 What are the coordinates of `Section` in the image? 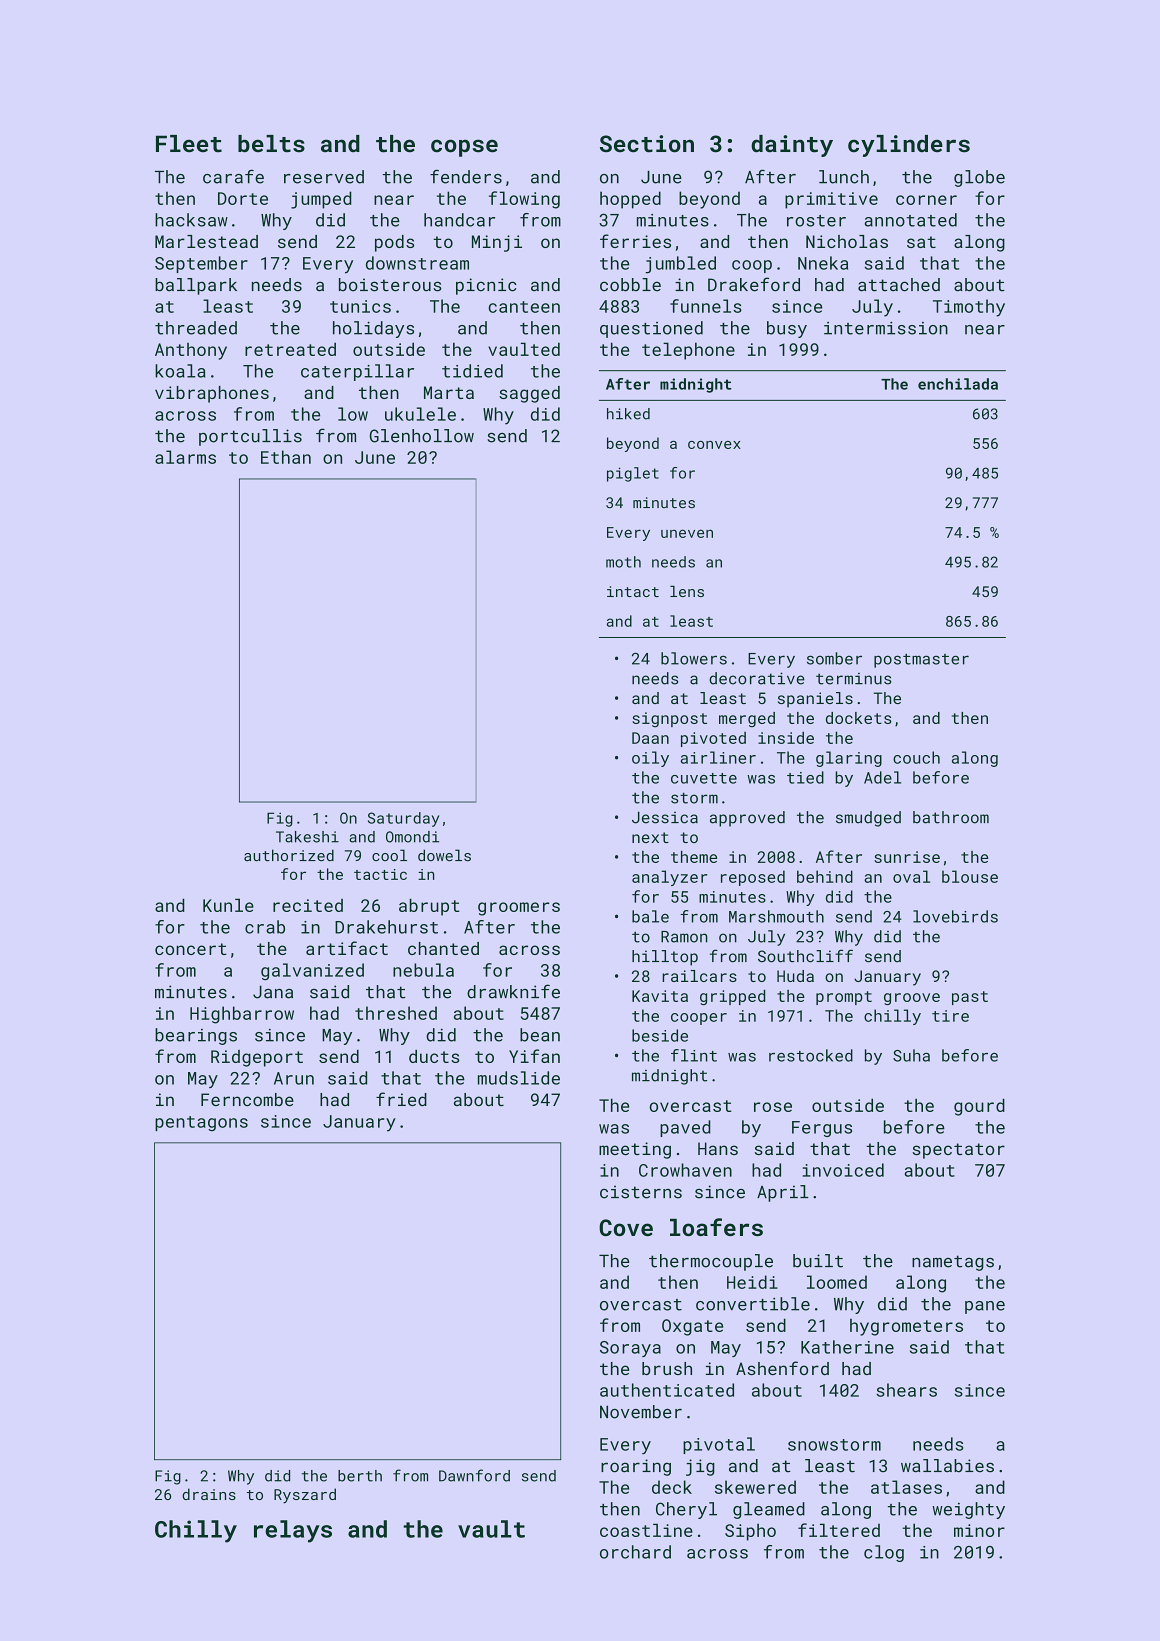 It's located at (647, 144).
